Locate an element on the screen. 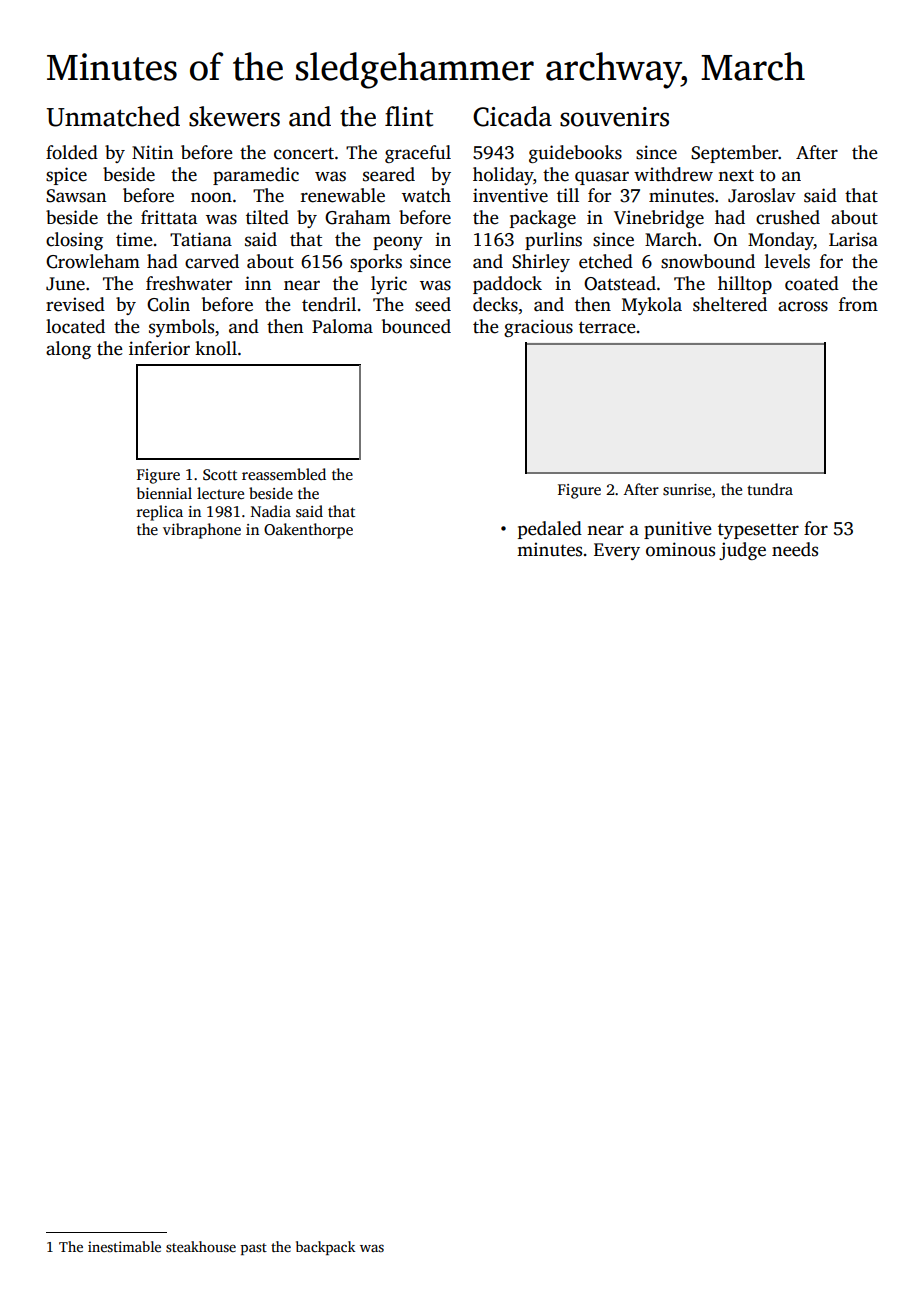 The height and width of the screenshot is (1308, 924). September is located at coordinates (734, 154).
